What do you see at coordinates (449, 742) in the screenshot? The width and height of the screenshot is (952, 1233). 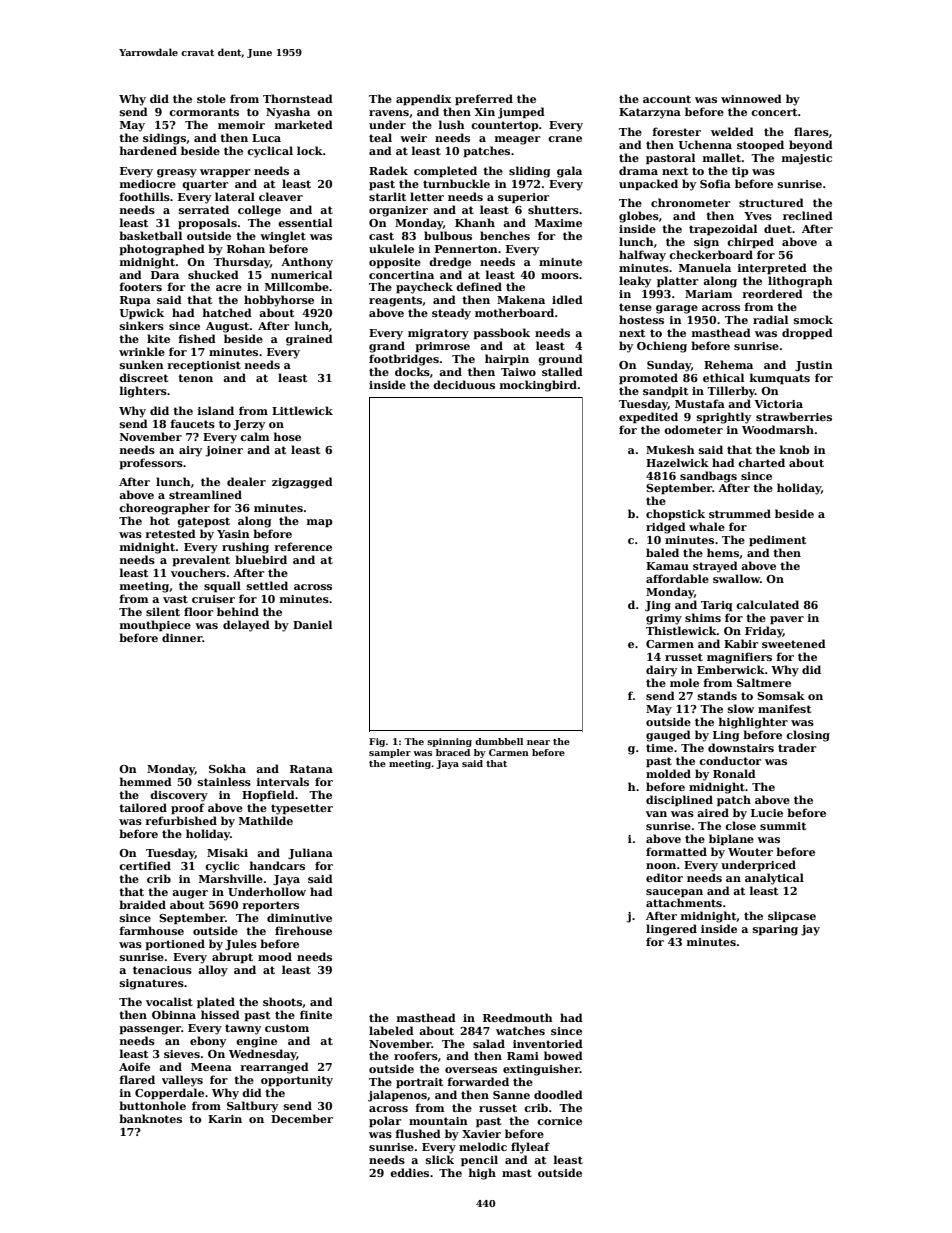 I see `spinning` at bounding box center [449, 742].
